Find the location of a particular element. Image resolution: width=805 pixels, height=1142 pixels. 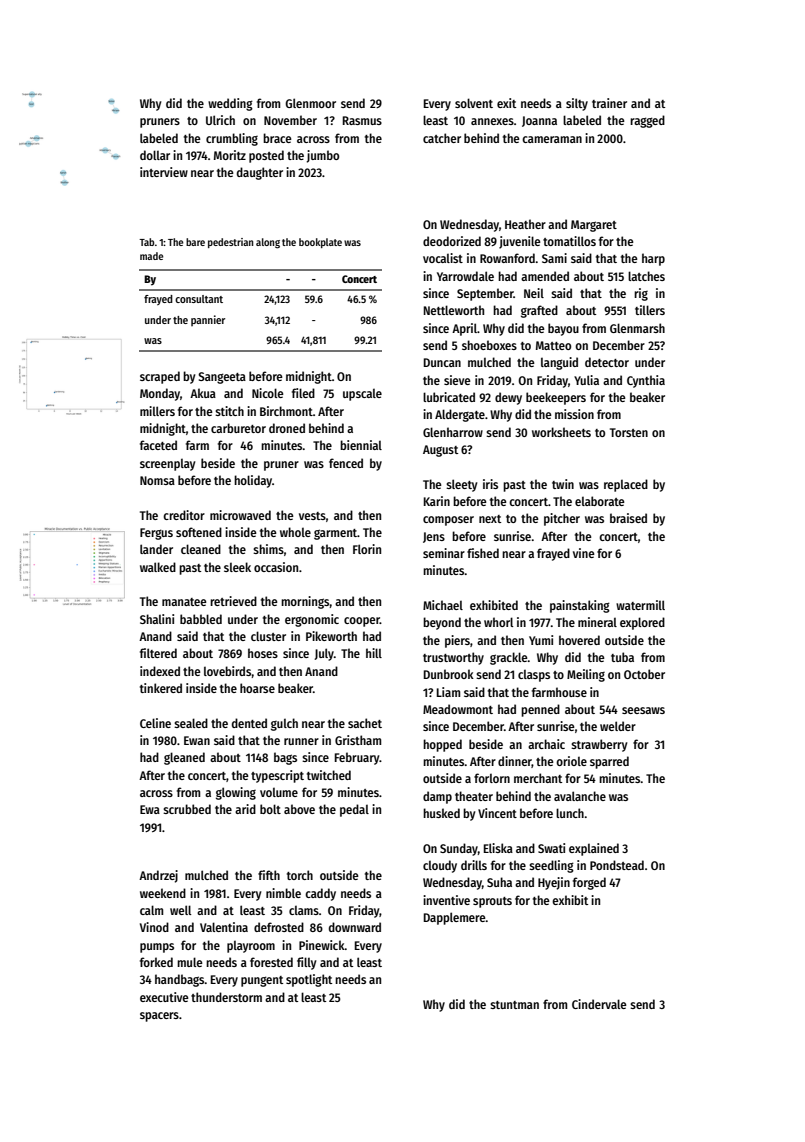

cloudy is located at coordinates (440, 866).
